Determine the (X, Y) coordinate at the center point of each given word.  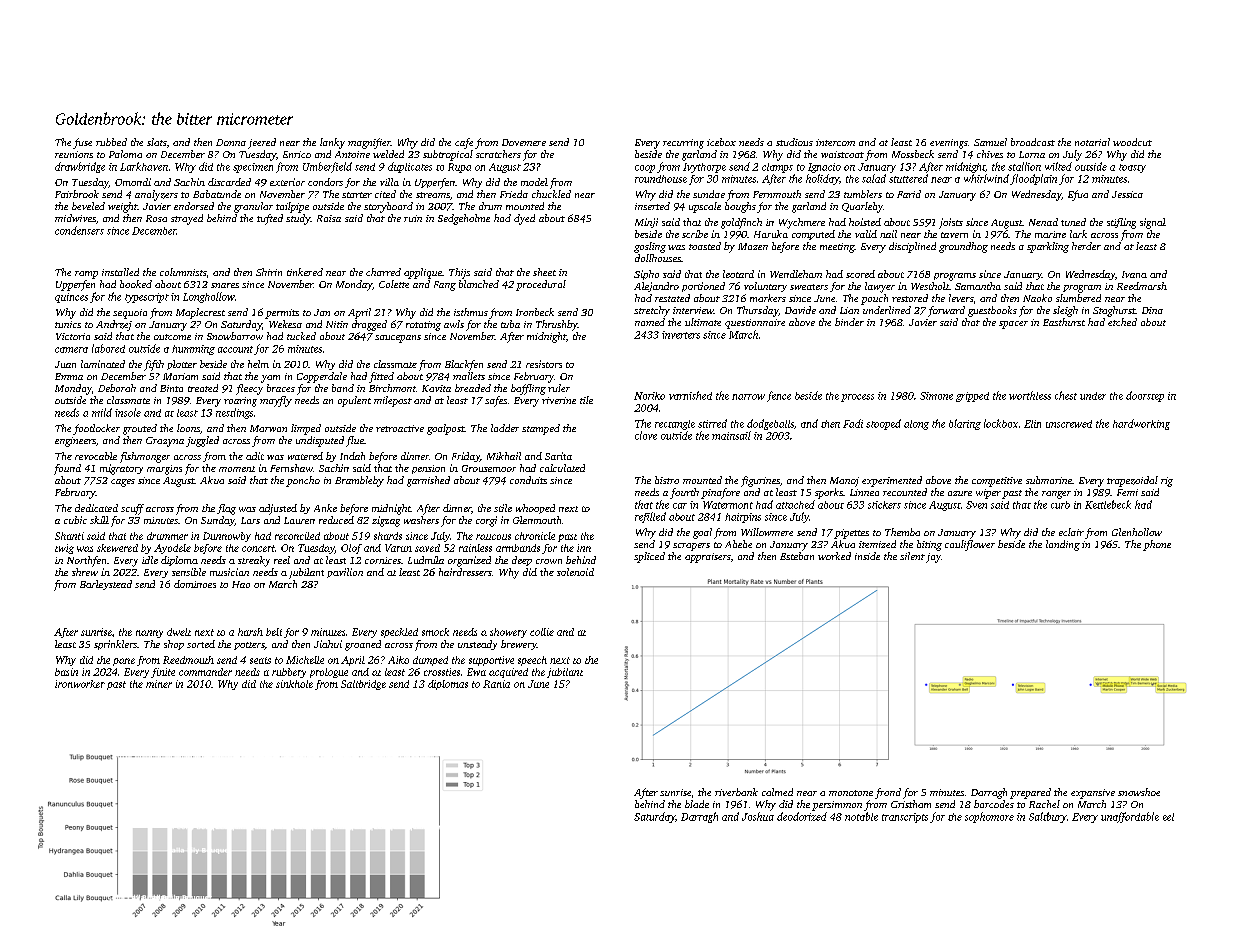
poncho (303, 481)
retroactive (400, 428)
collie (542, 632)
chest (1066, 395)
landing (1063, 545)
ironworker (80, 684)
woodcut (1132, 142)
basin (66, 672)
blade (697, 804)
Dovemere (524, 142)
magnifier (369, 143)
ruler (559, 388)
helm (258, 364)
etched (1122, 322)
